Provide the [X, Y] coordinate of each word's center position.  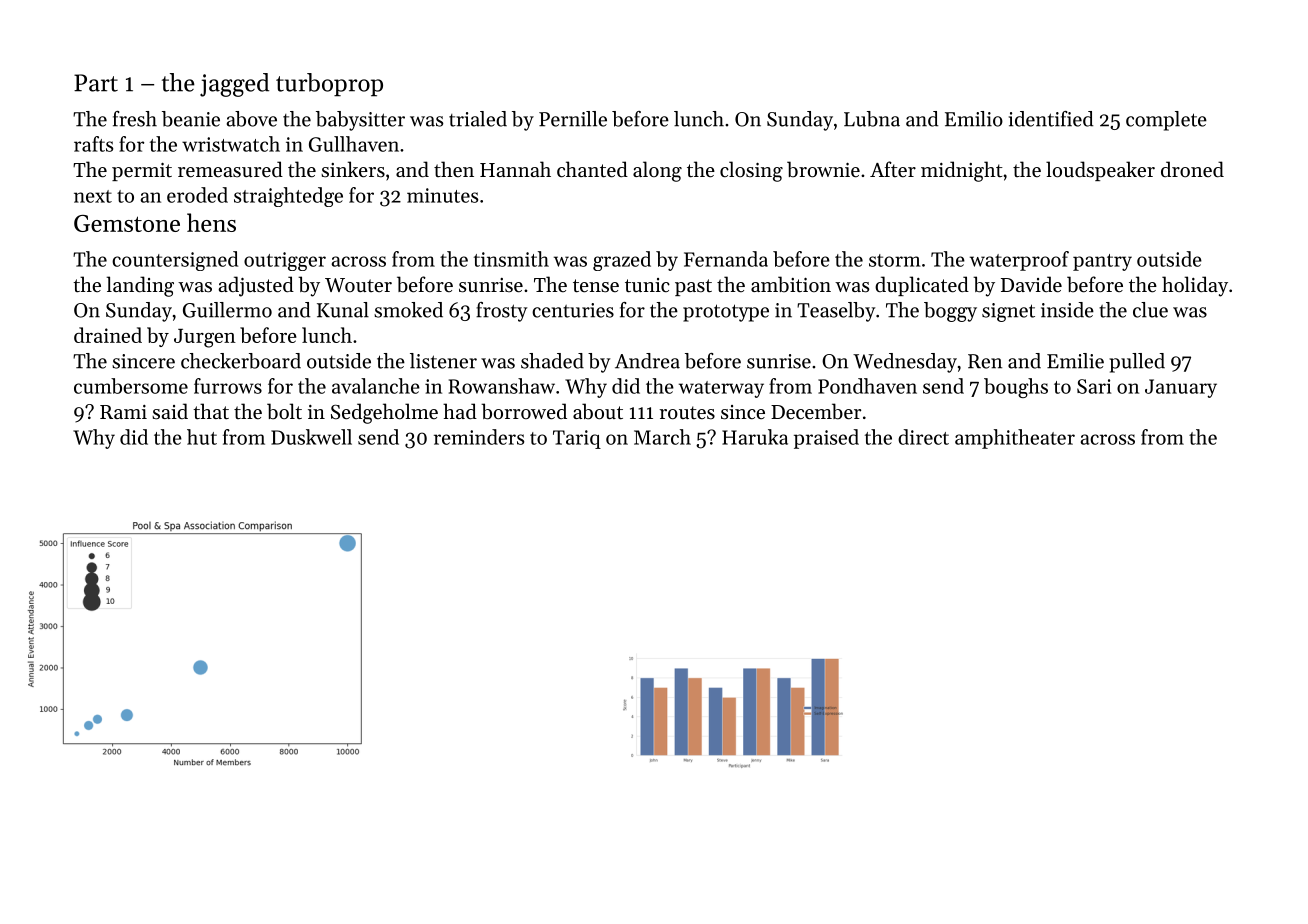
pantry [1102, 262]
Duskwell [311, 437]
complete [1166, 121]
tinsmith [511, 259]
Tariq [577, 439]
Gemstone [127, 223]
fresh [135, 119]
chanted [592, 169]
